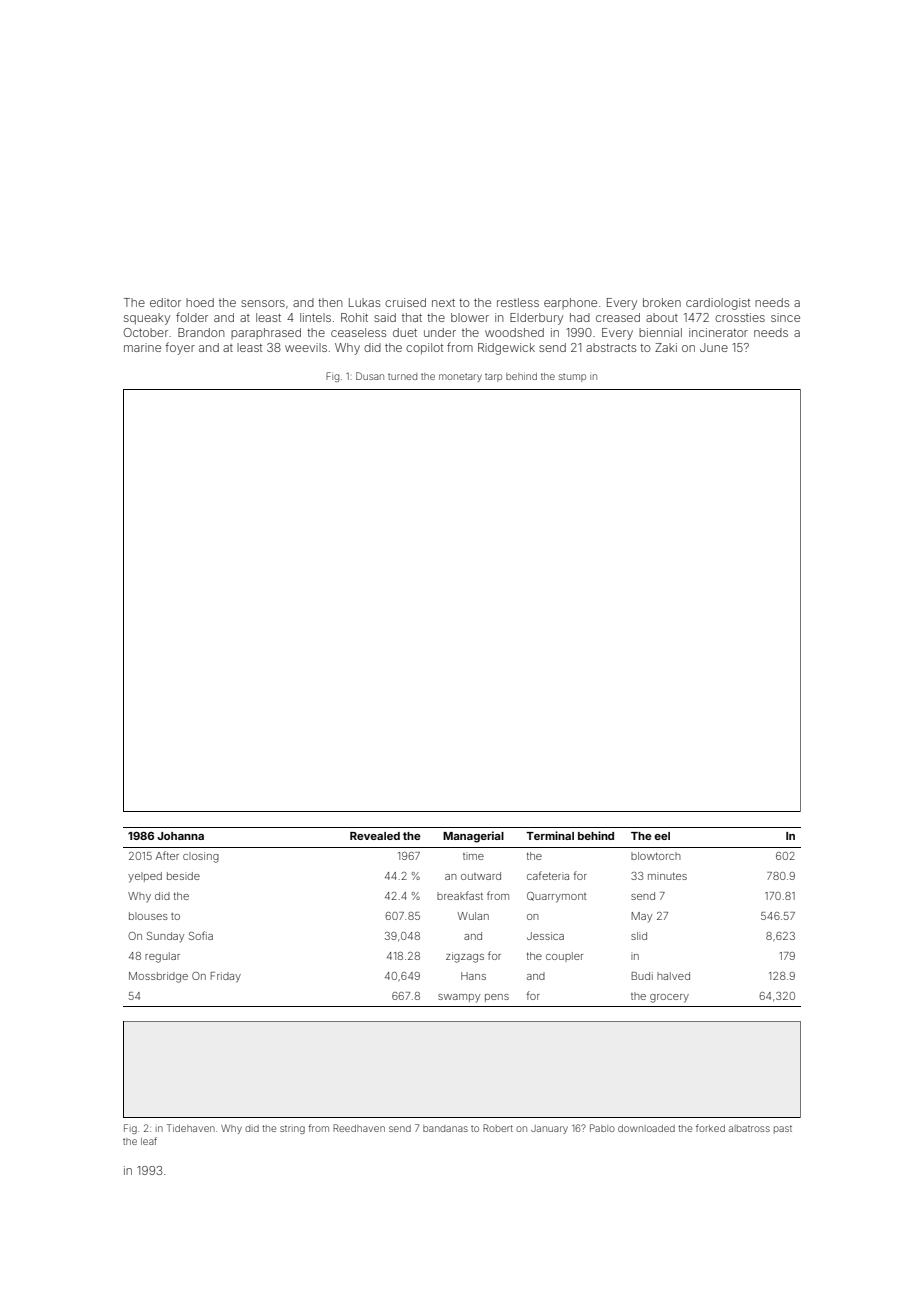  I want to click on cardiologist, so click(718, 304).
